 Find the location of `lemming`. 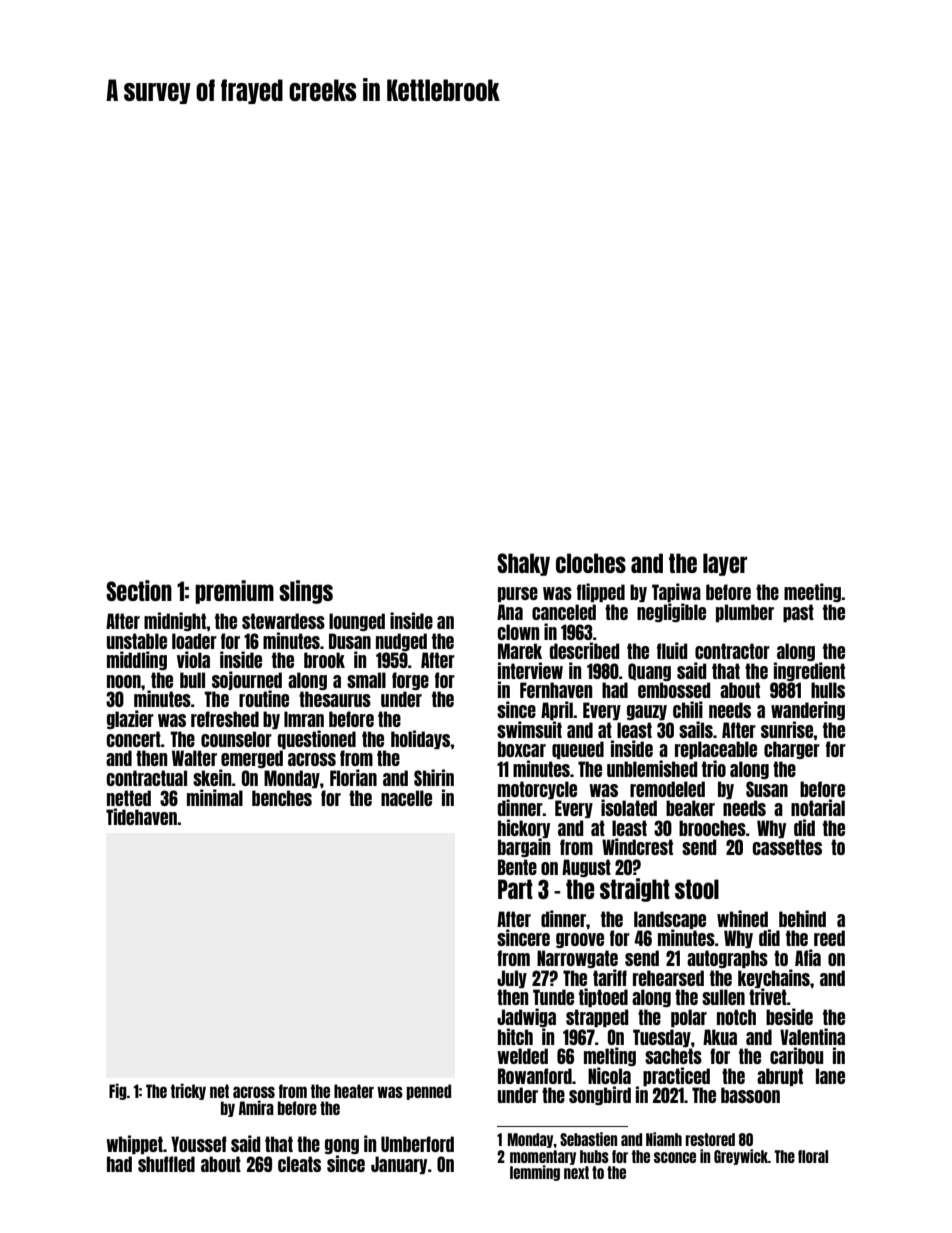

lemming is located at coordinates (535, 1173).
